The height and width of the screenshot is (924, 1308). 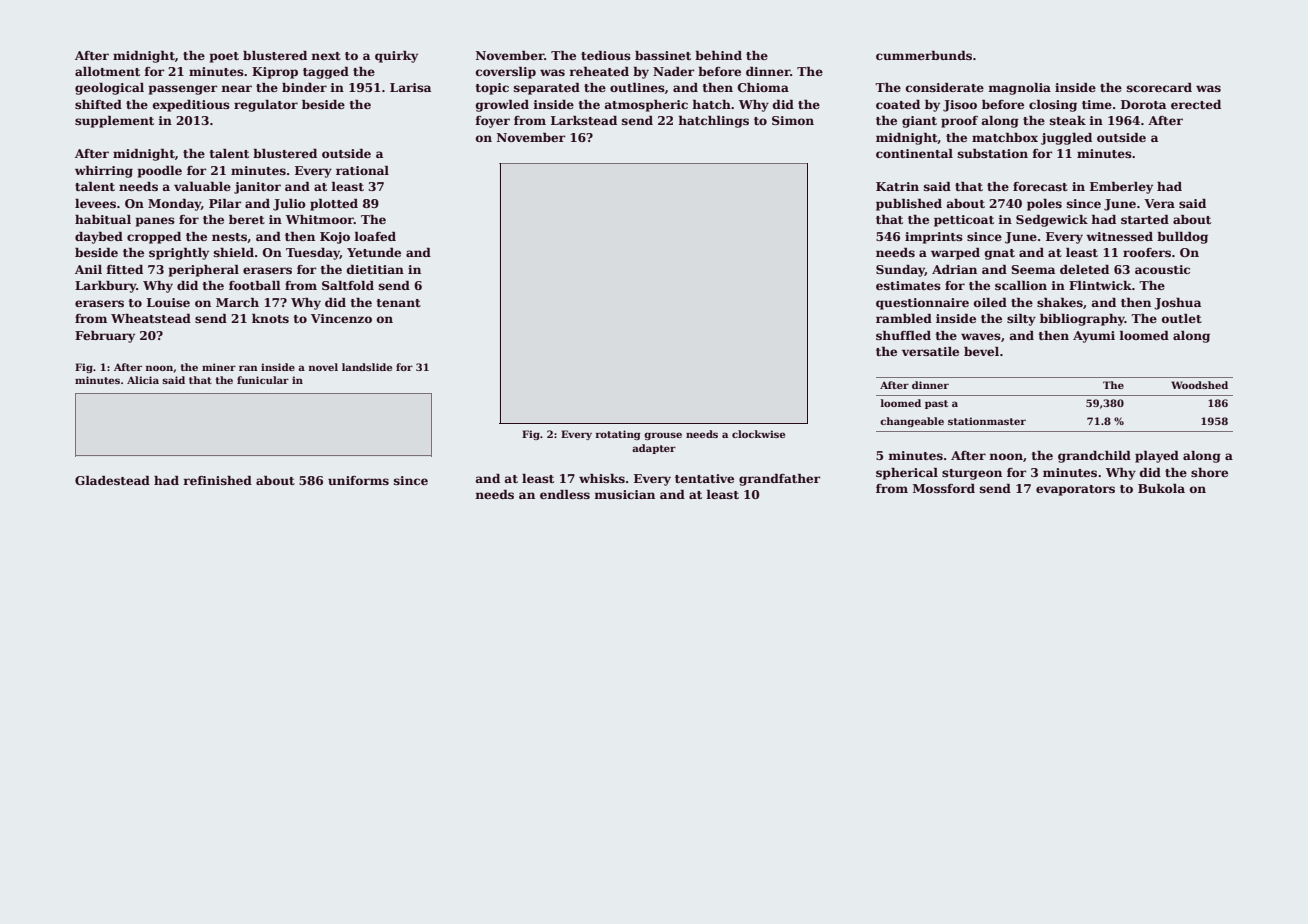 I want to click on rotating, so click(x=618, y=435).
